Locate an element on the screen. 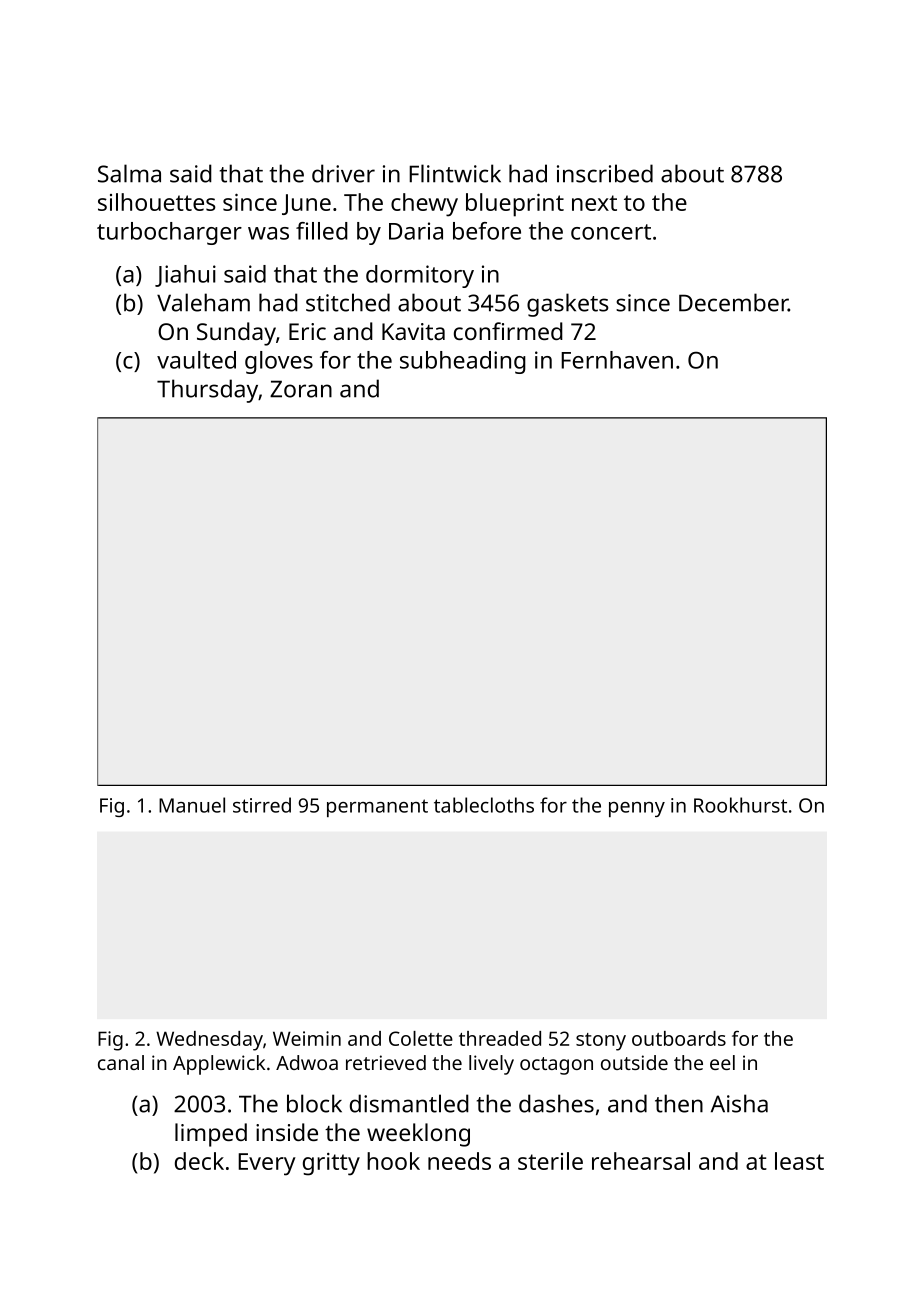 The image size is (924, 1311). Rookhurst is located at coordinates (740, 805).
